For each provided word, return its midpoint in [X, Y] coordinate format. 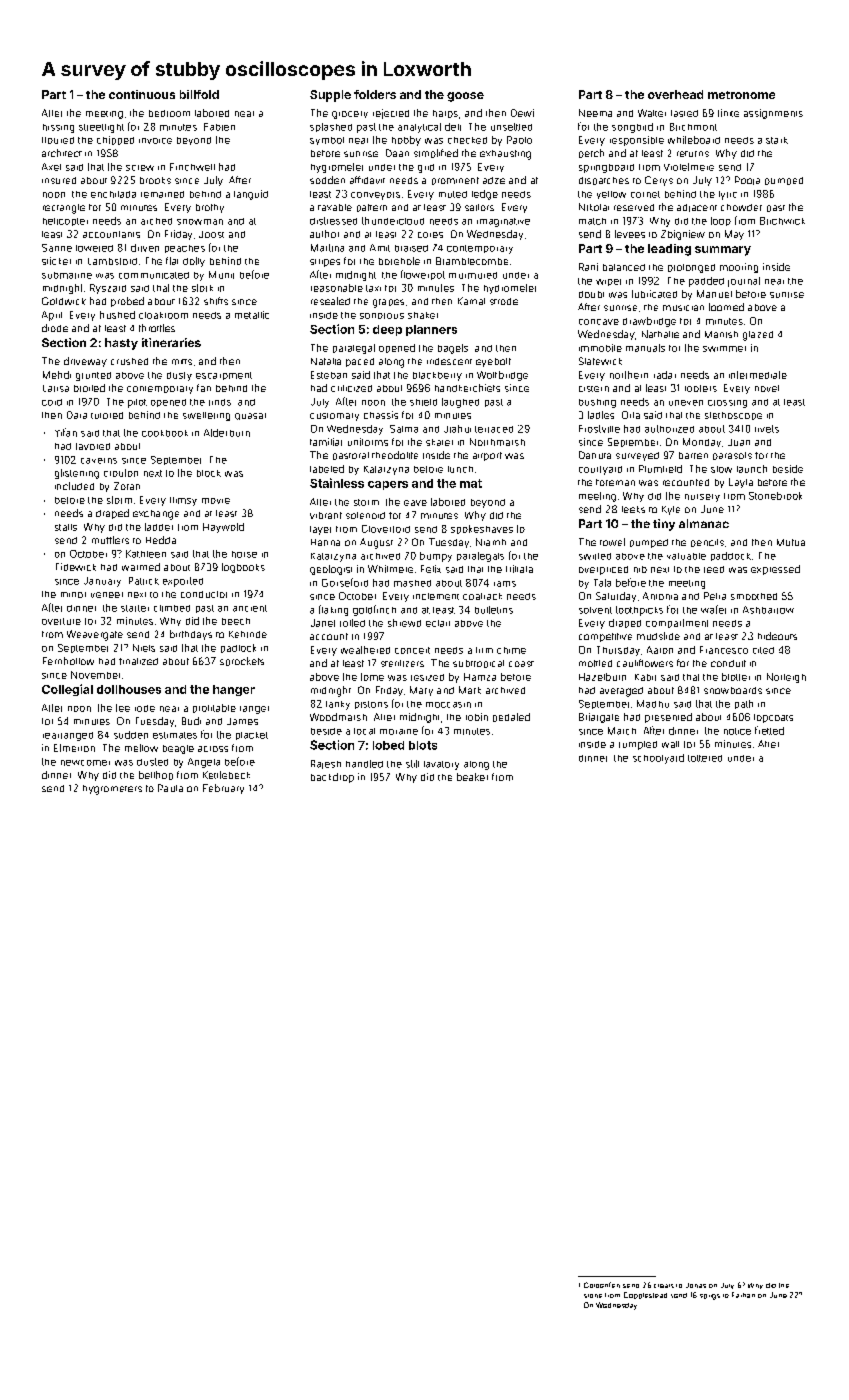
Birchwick [782, 221]
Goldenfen [602, 1285]
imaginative [503, 222]
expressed [775, 570]
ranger [254, 710]
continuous [142, 94]
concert [412, 650]
